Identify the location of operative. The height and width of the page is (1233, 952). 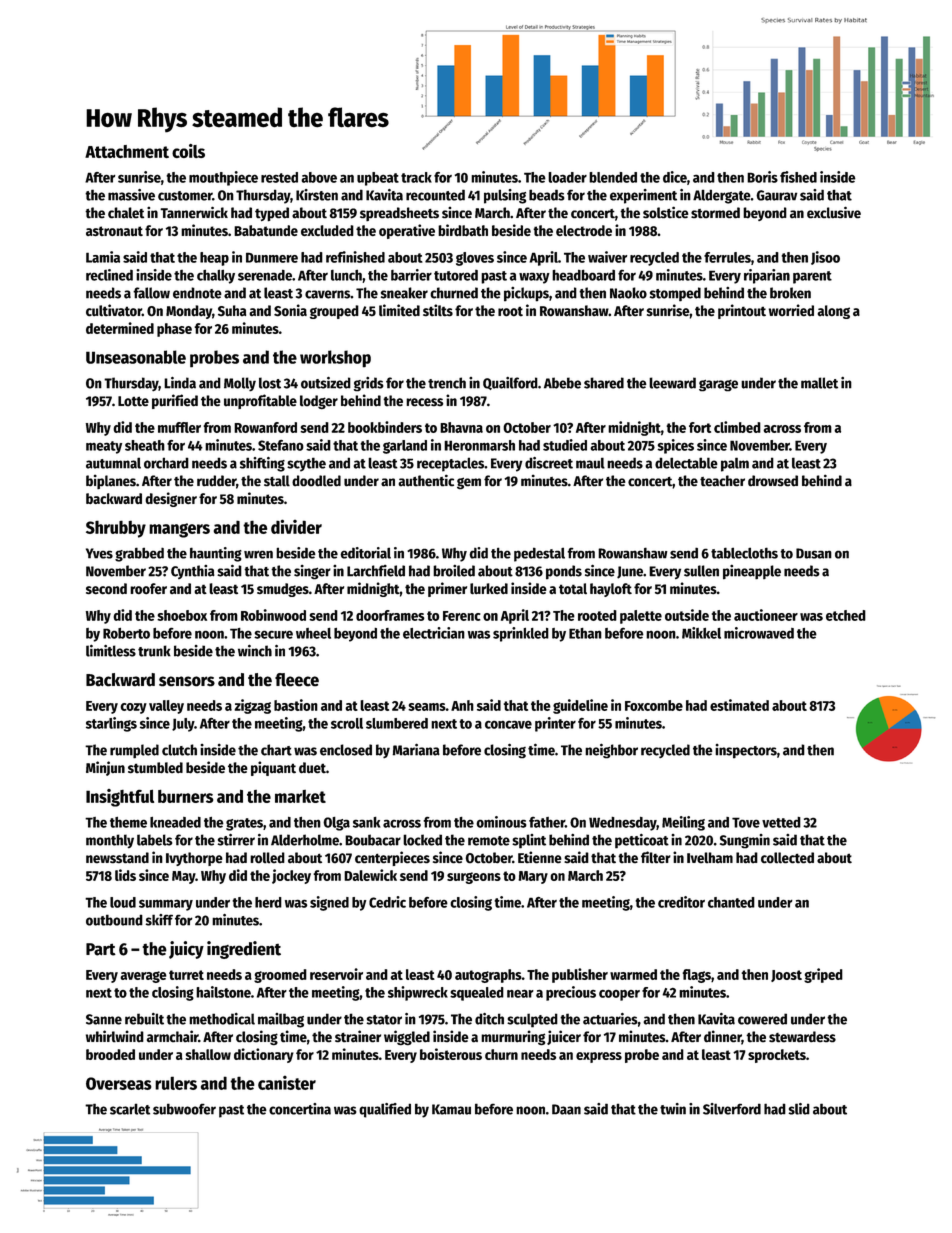
(407, 231).
